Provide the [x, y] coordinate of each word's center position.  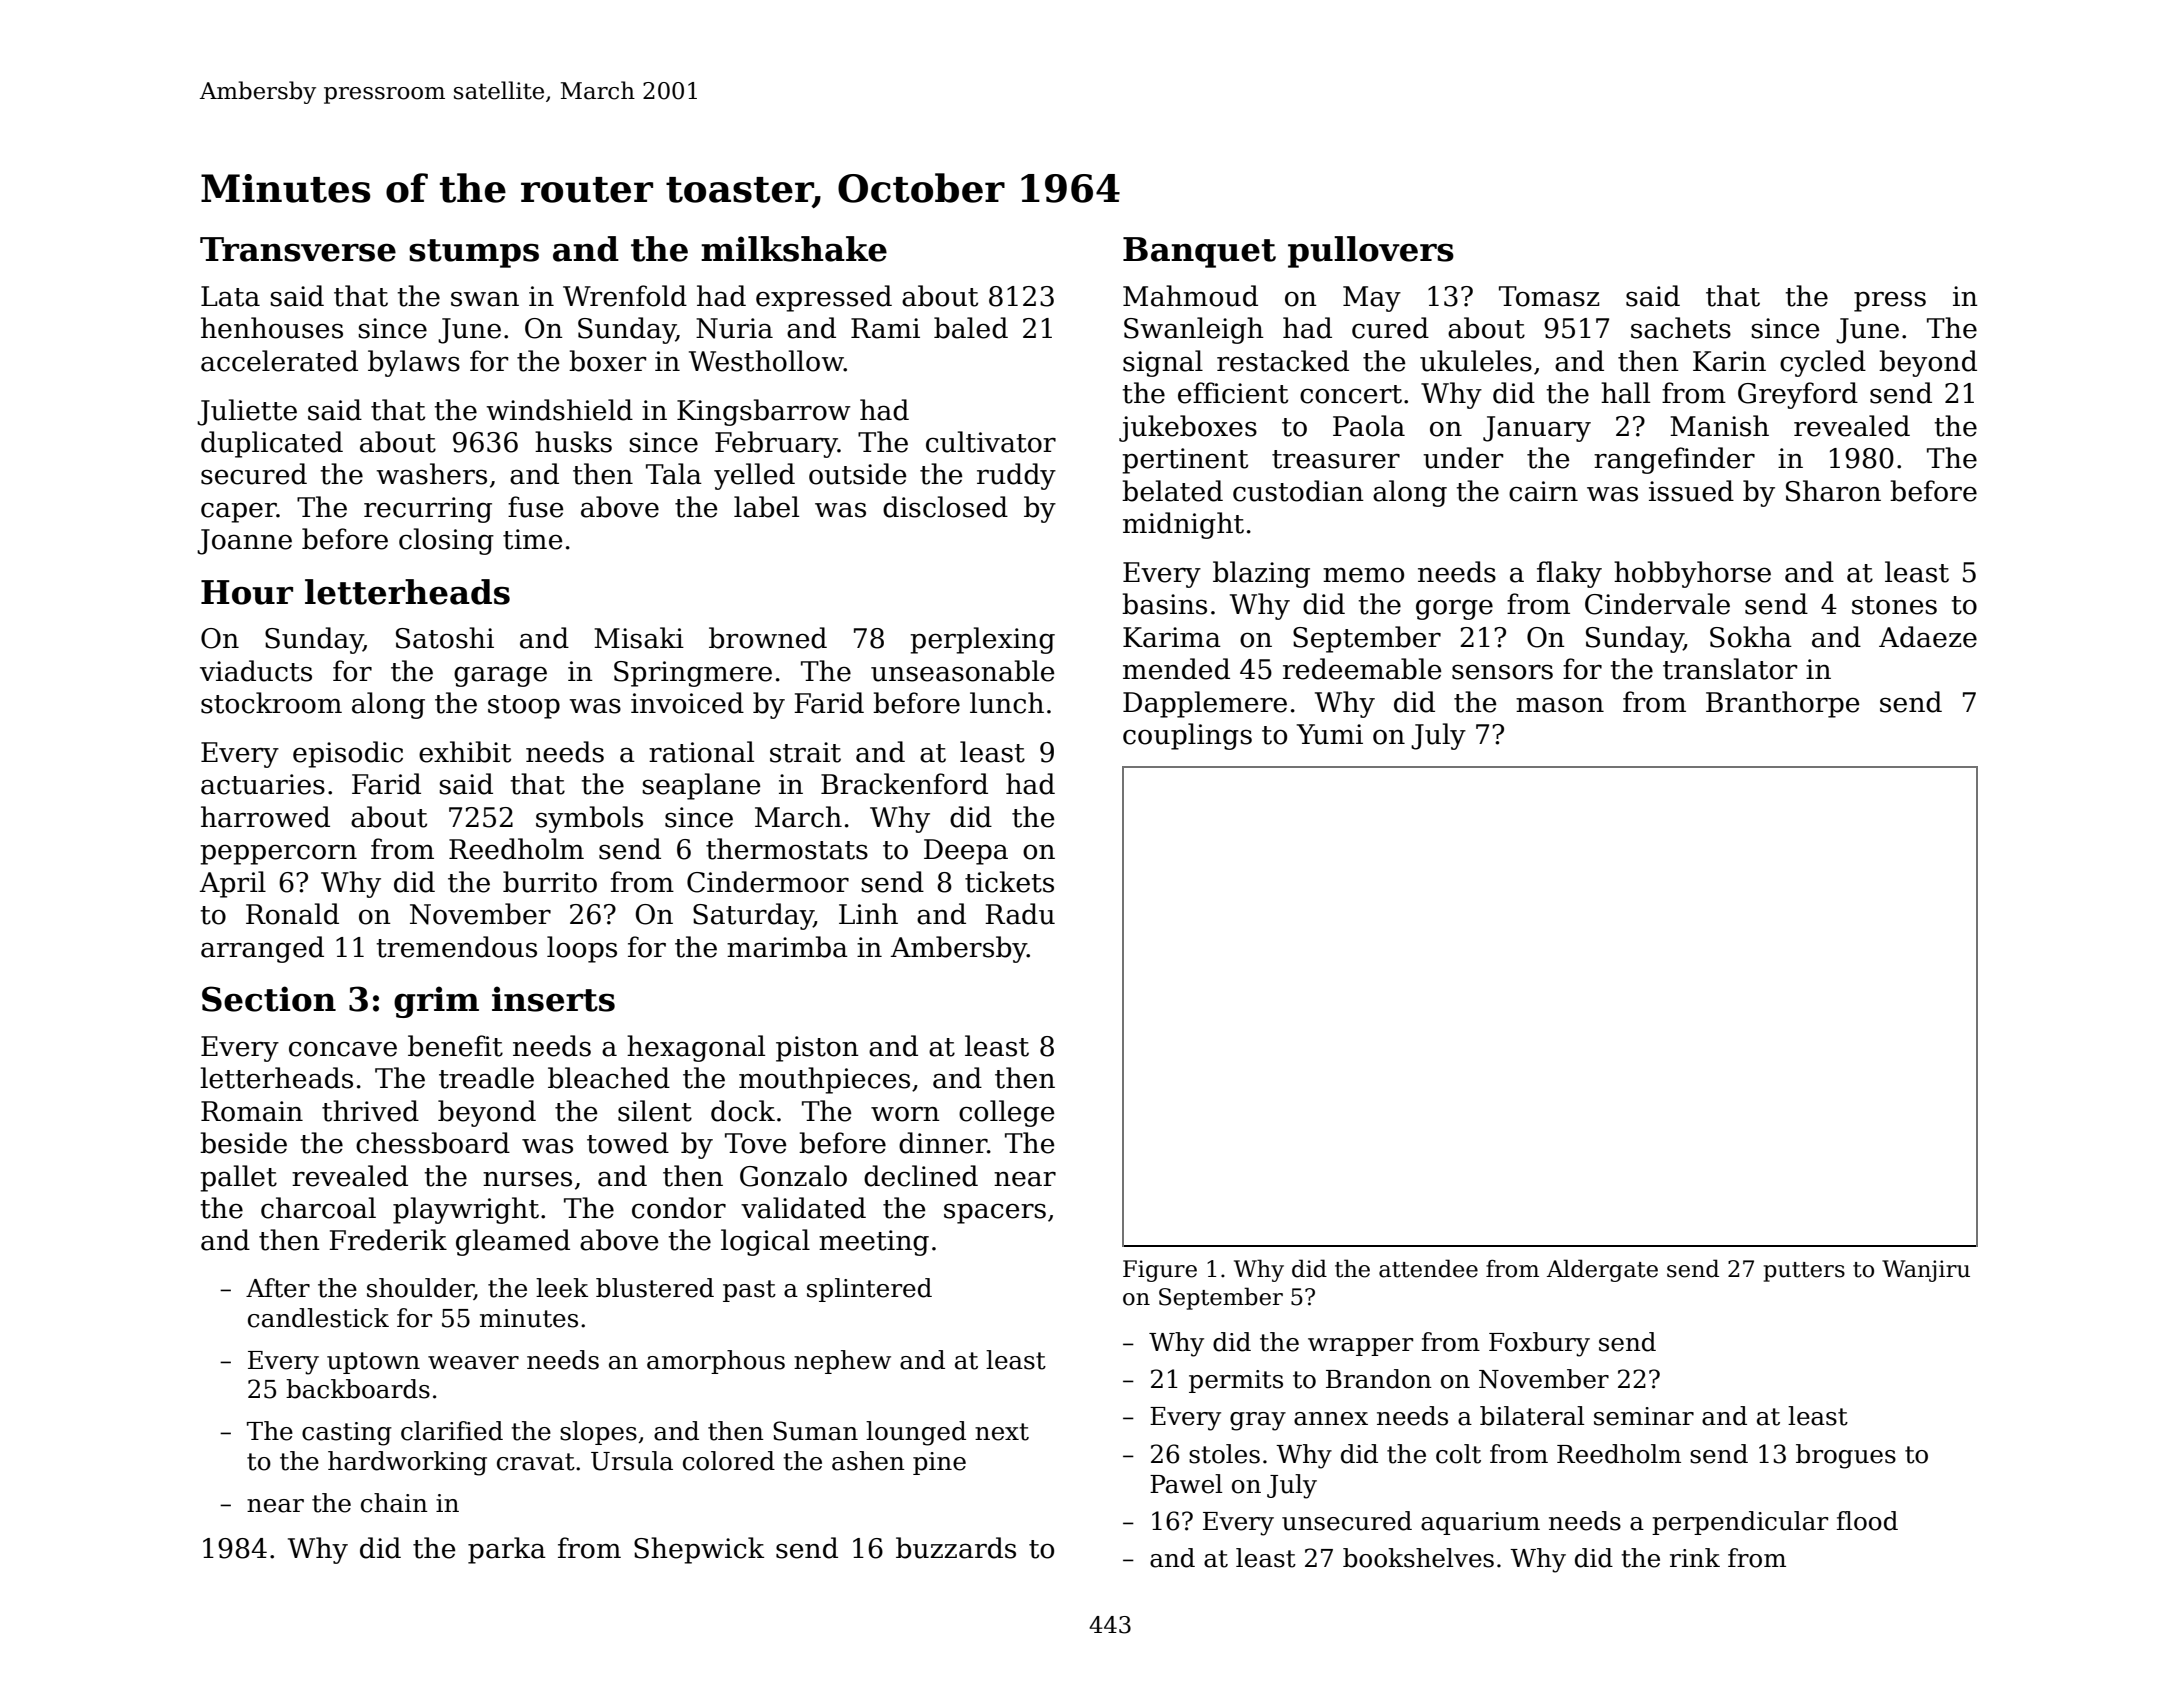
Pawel [1186, 1484]
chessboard [433, 1143]
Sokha [1751, 637]
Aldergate [1602, 1270]
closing [446, 541]
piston [817, 1049]
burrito [550, 882]
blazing [1261, 574]
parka [507, 1550]
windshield [559, 410]
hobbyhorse [1692, 574]
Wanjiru [1926, 1271]
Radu [1020, 914]
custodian [1298, 491]
